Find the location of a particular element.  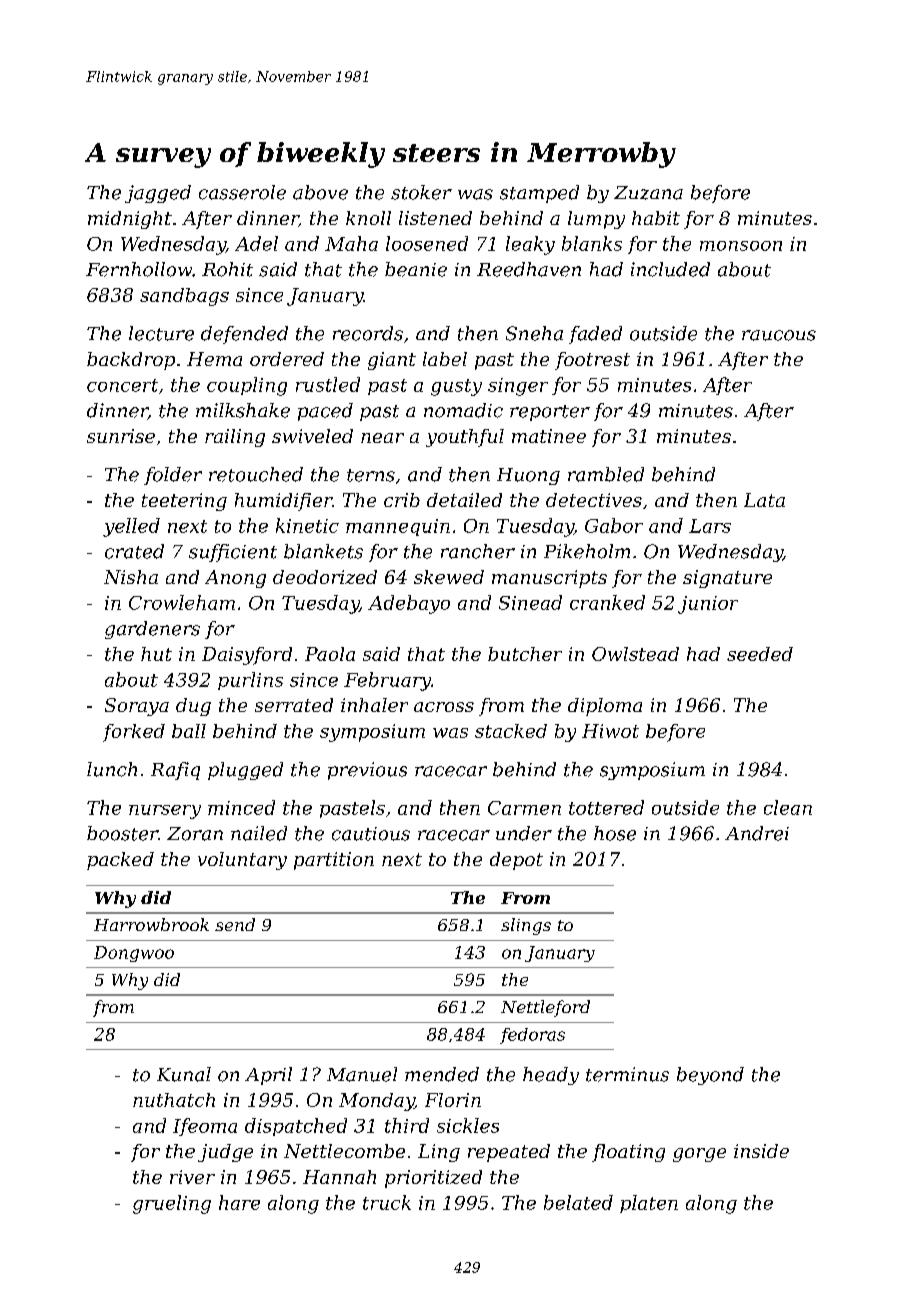

Ifeoma is located at coordinates (205, 1127).
